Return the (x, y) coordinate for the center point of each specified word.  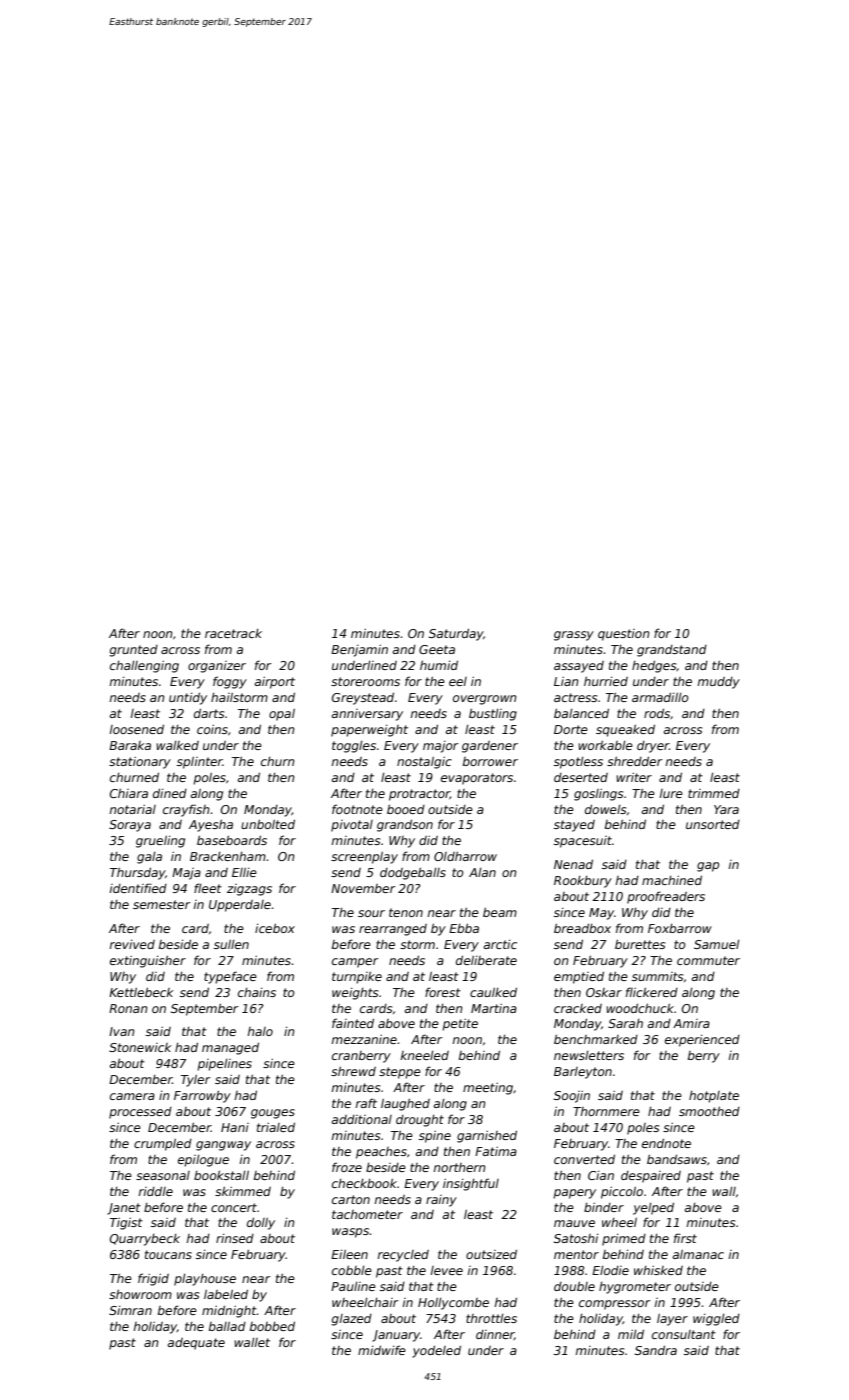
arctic (500, 944)
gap (708, 867)
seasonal (163, 1175)
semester (161, 904)
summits (657, 976)
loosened (137, 729)
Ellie (244, 872)
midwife (382, 1350)
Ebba (464, 928)
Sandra (656, 1350)
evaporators (477, 779)
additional (362, 1119)
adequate (196, 1344)
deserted (581, 777)
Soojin (572, 1096)
